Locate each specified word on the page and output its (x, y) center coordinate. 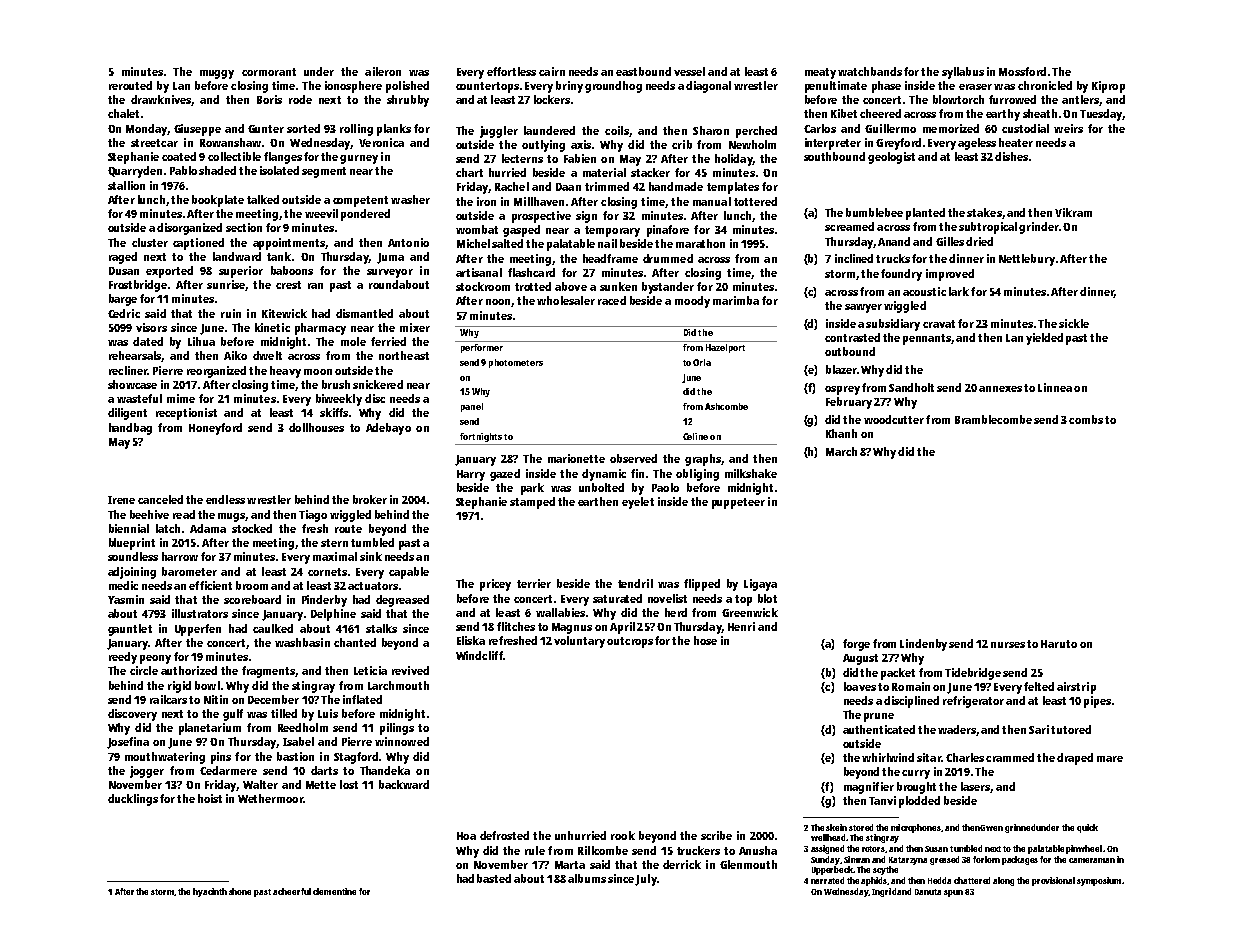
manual (712, 201)
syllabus (963, 73)
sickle (1074, 323)
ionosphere (353, 87)
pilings (397, 729)
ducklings (133, 800)
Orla (702, 362)
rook (623, 835)
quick (1087, 828)
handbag (130, 429)
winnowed (402, 741)
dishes (1011, 156)
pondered (365, 215)
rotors (874, 849)
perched (756, 132)
